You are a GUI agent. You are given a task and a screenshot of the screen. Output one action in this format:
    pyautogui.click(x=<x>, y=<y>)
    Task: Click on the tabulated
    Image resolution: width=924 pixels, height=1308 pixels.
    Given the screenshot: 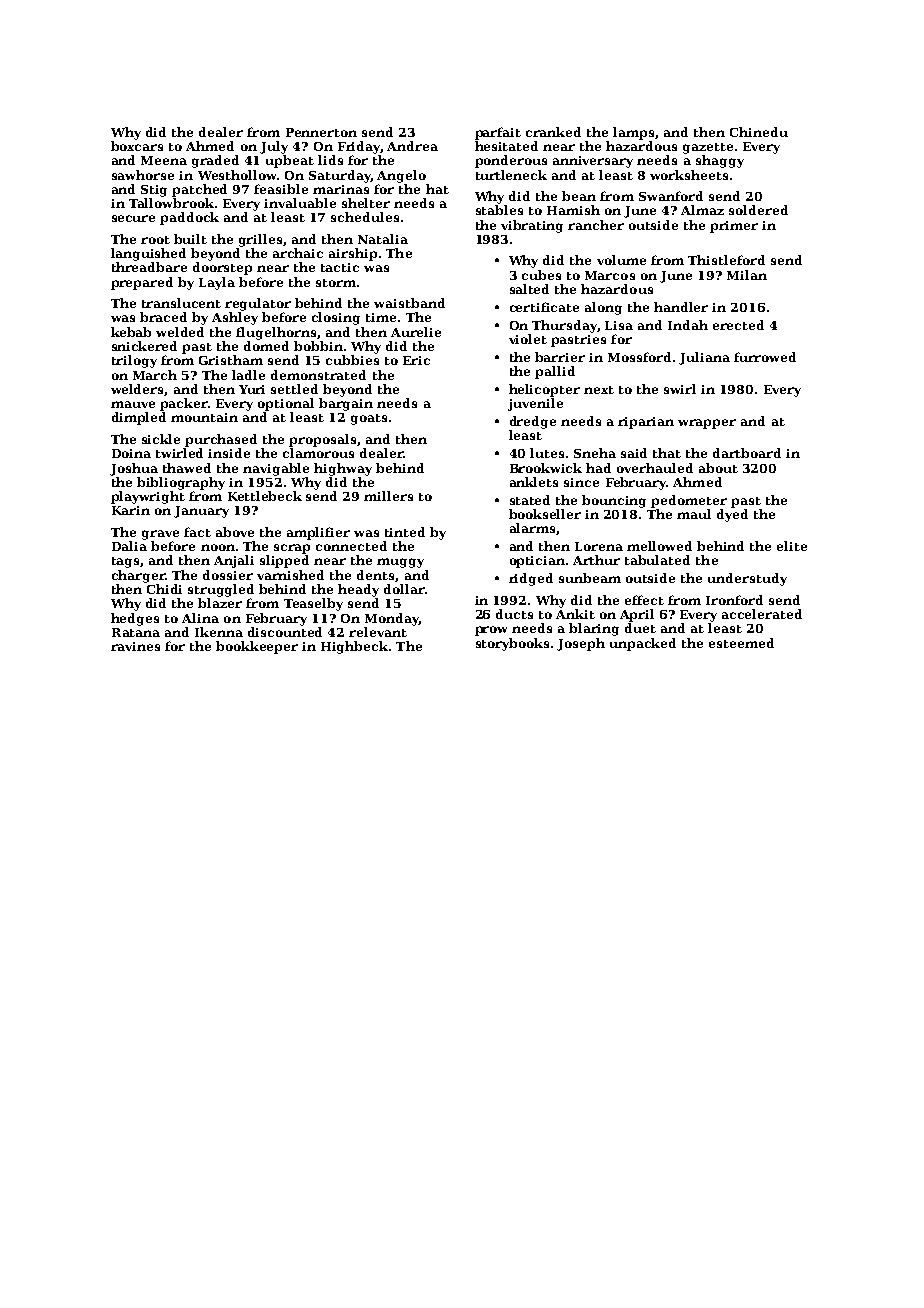 What is the action you would take?
    pyautogui.click(x=657, y=560)
